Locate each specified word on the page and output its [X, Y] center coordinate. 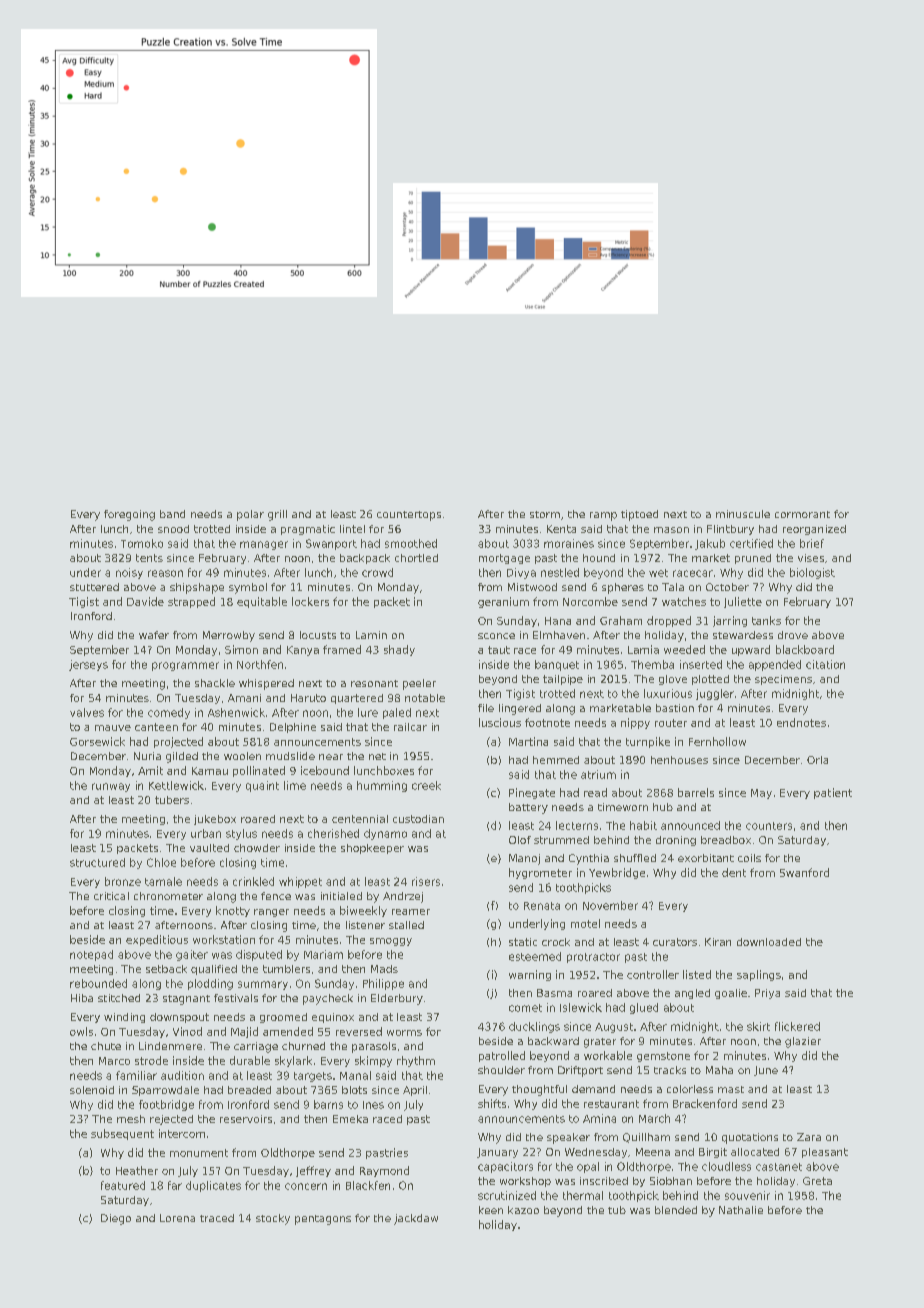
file [486, 708]
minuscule [743, 514]
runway [111, 787]
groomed [283, 1018]
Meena [653, 1152]
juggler [715, 694]
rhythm [416, 1061]
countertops [409, 516]
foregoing [129, 515]
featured [123, 1185]
